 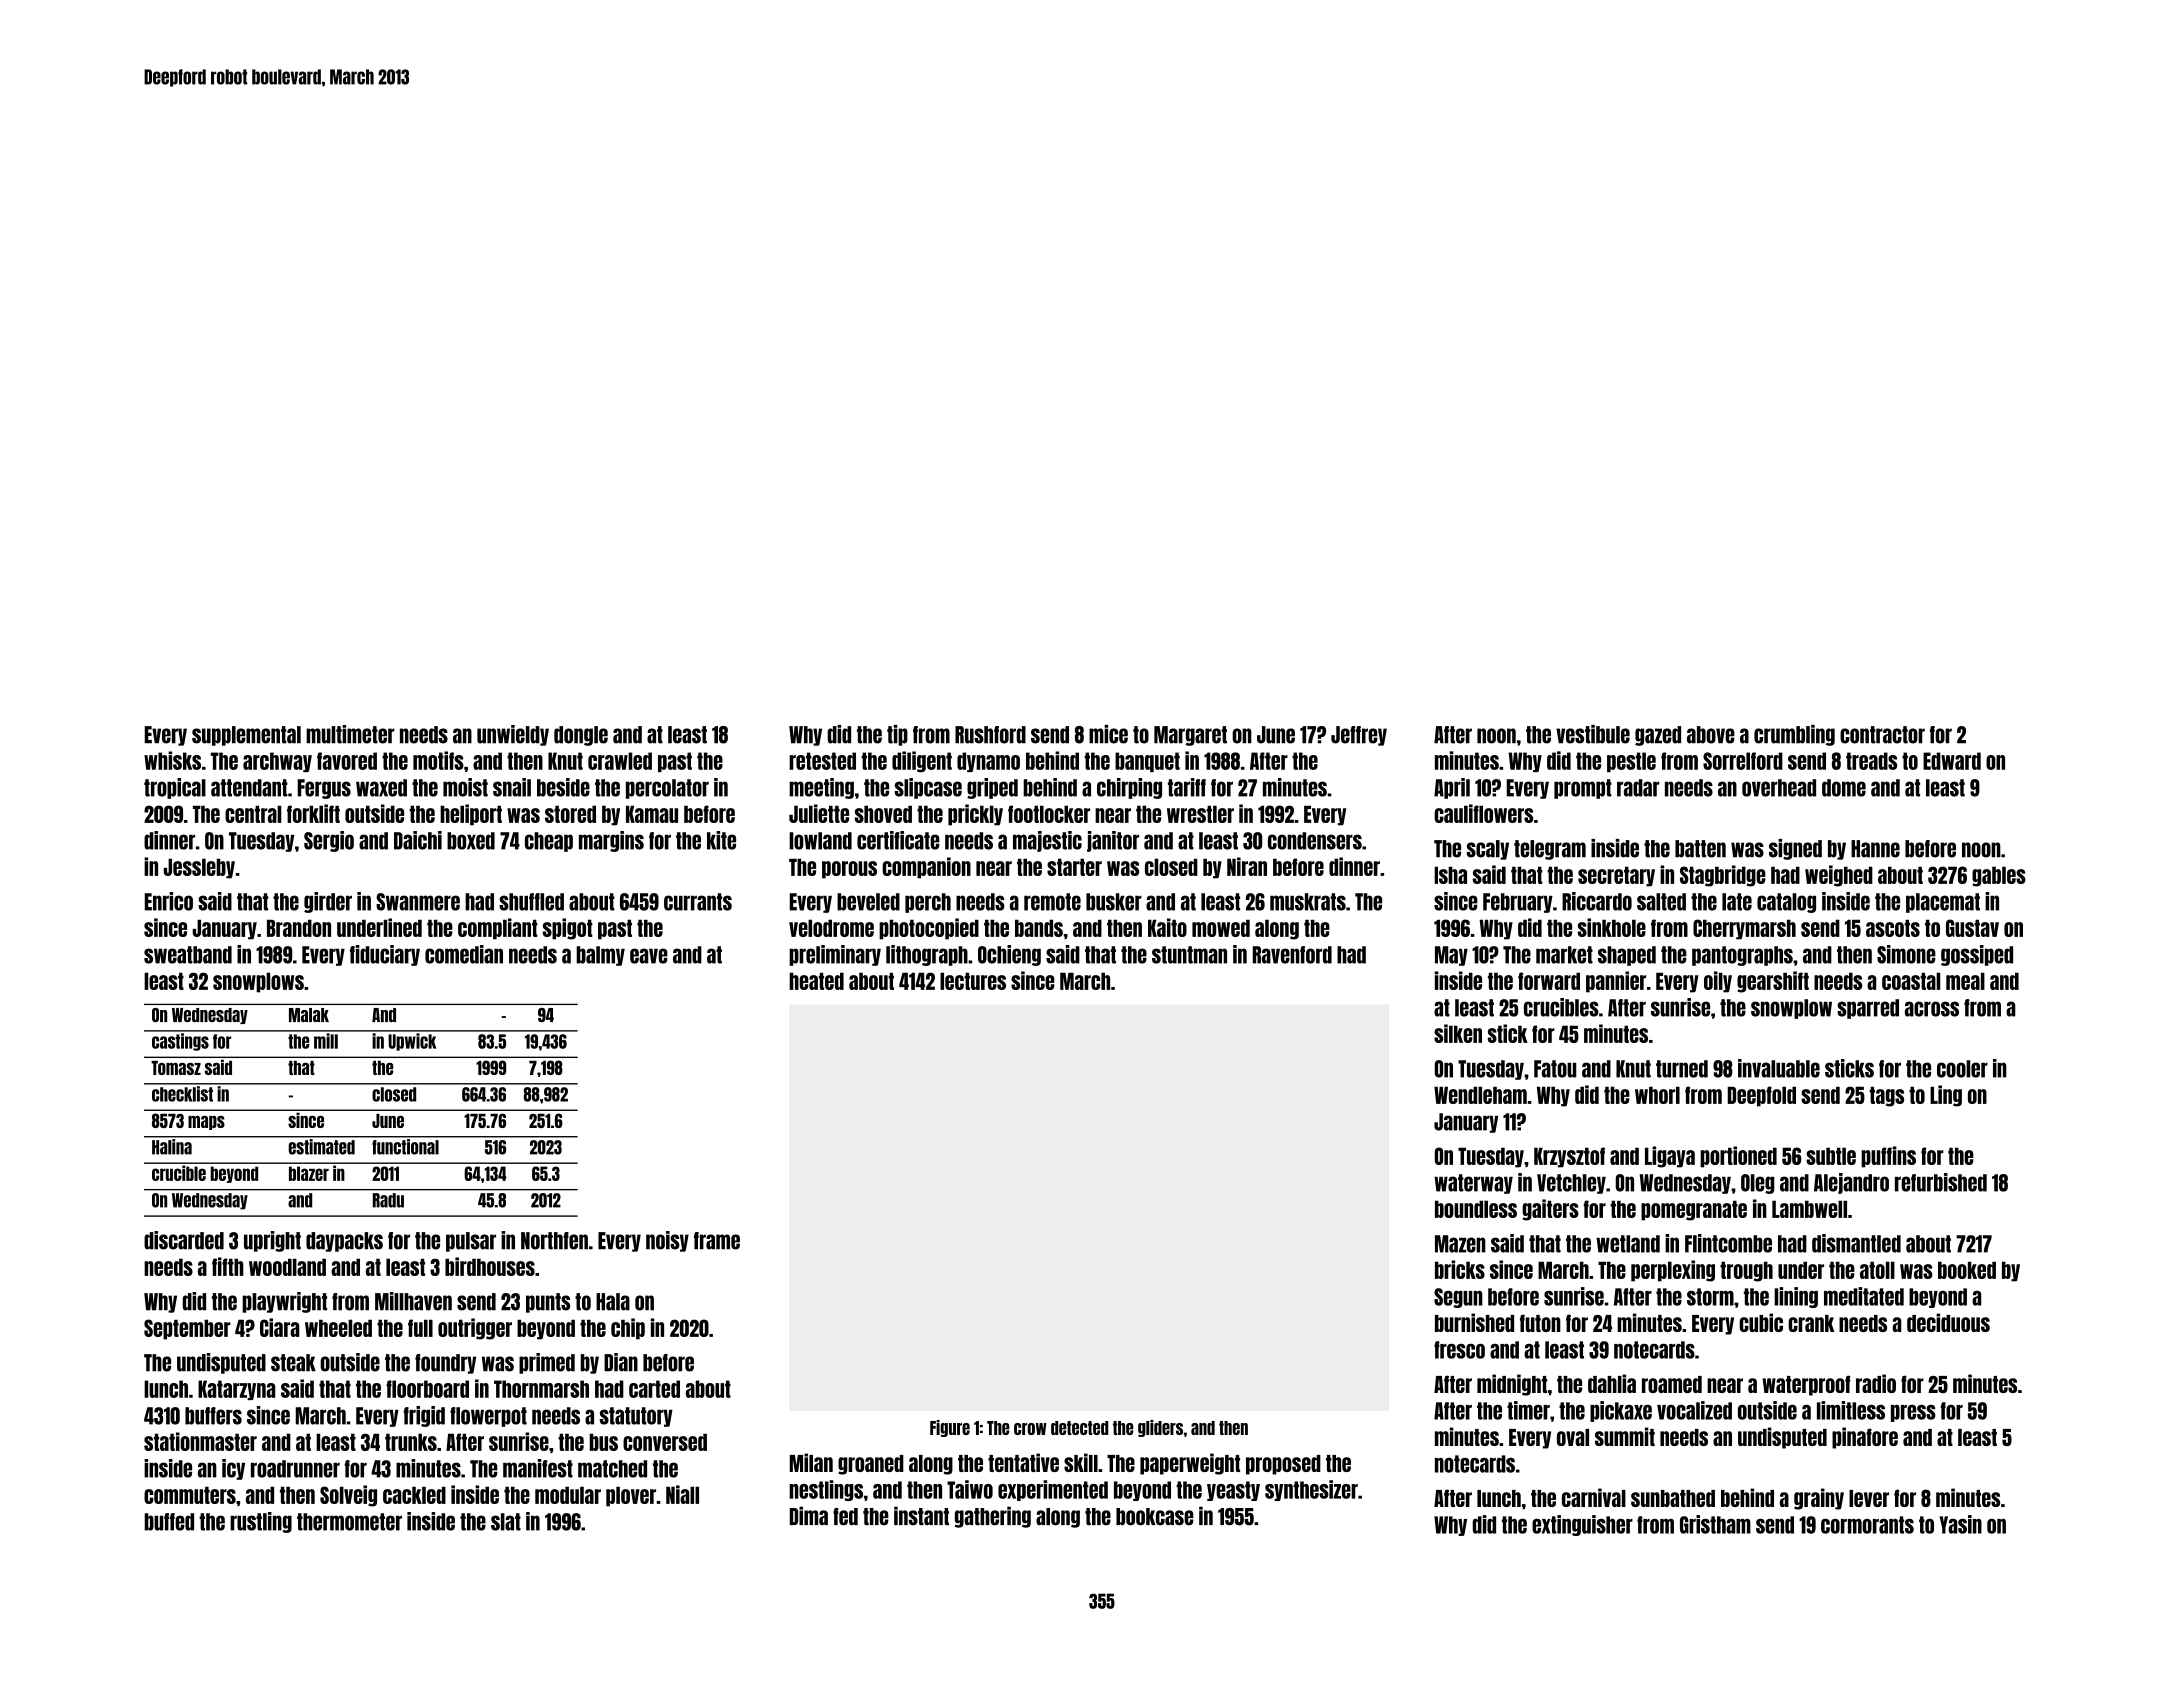 I want to click on shuffled, so click(x=531, y=902).
